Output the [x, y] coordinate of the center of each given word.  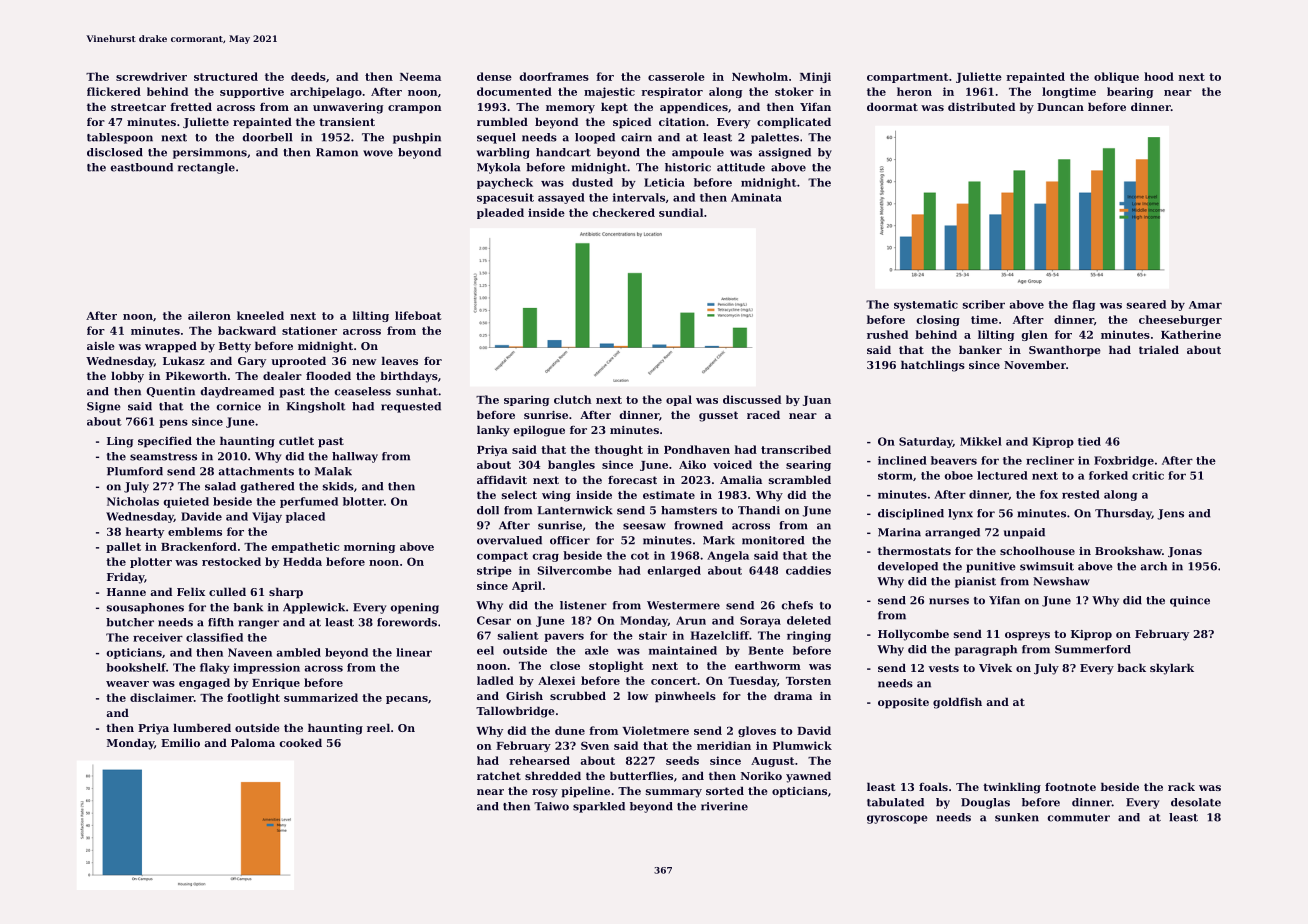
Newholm [760, 76]
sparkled [599, 807]
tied [1089, 441]
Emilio [180, 743]
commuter [1078, 818]
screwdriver [151, 76]
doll [488, 510]
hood [1159, 76]
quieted [186, 502]
